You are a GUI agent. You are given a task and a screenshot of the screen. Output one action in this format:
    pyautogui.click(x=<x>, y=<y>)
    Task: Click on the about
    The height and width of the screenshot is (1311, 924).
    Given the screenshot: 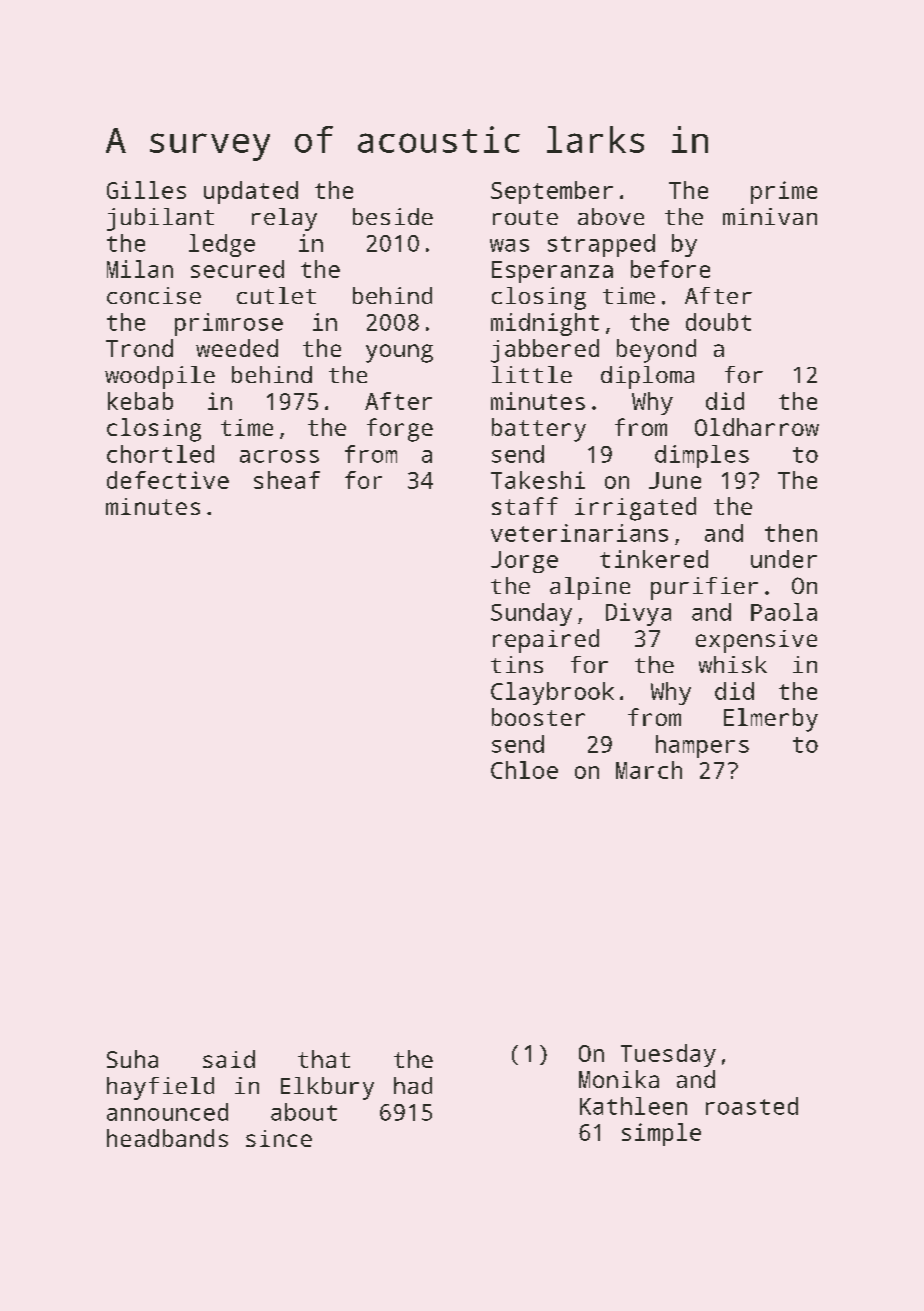 What is the action you would take?
    pyautogui.click(x=304, y=1112)
